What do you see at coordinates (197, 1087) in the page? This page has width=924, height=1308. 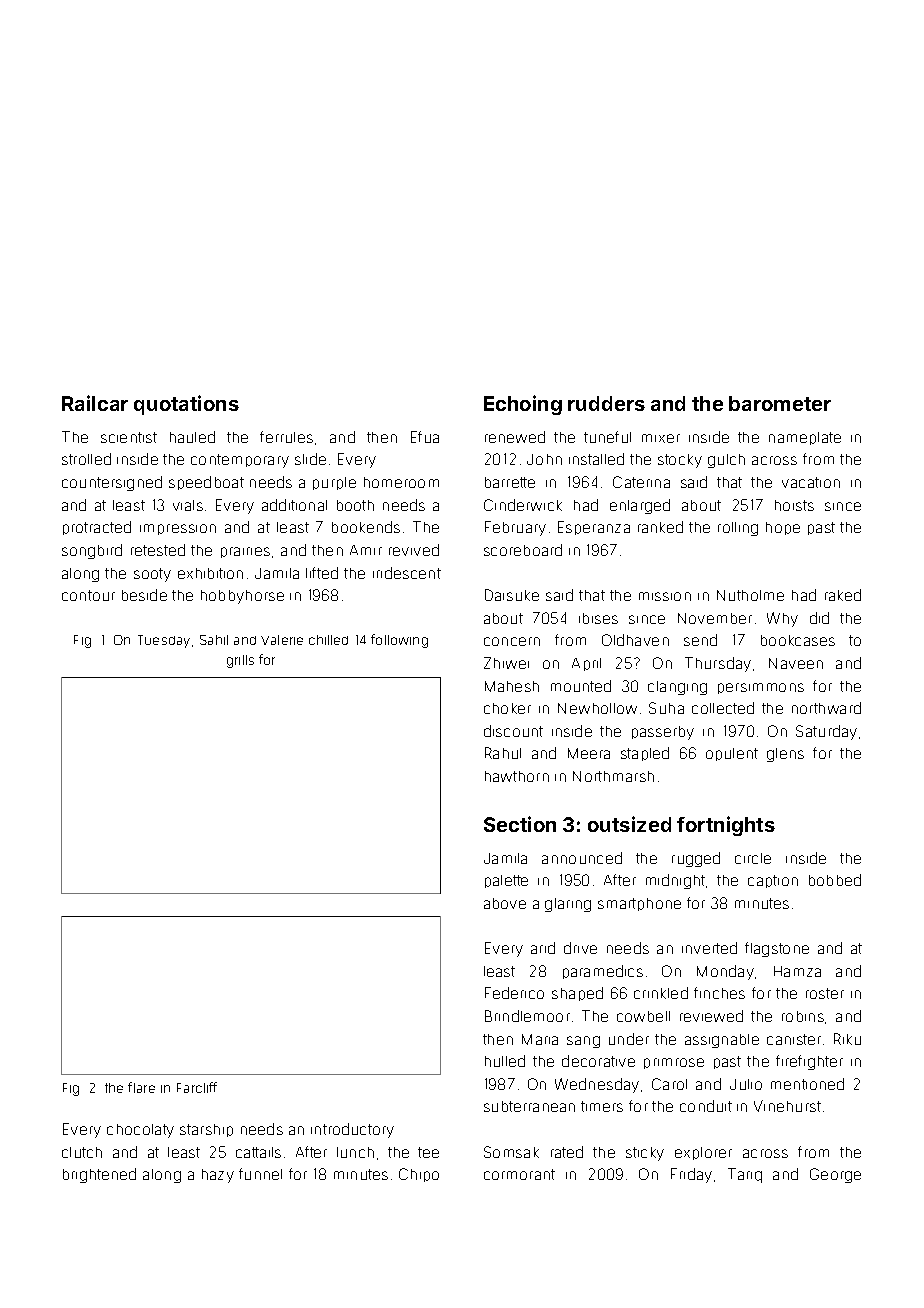 I see `Farcliff` at bounding box center [197, 1087].
